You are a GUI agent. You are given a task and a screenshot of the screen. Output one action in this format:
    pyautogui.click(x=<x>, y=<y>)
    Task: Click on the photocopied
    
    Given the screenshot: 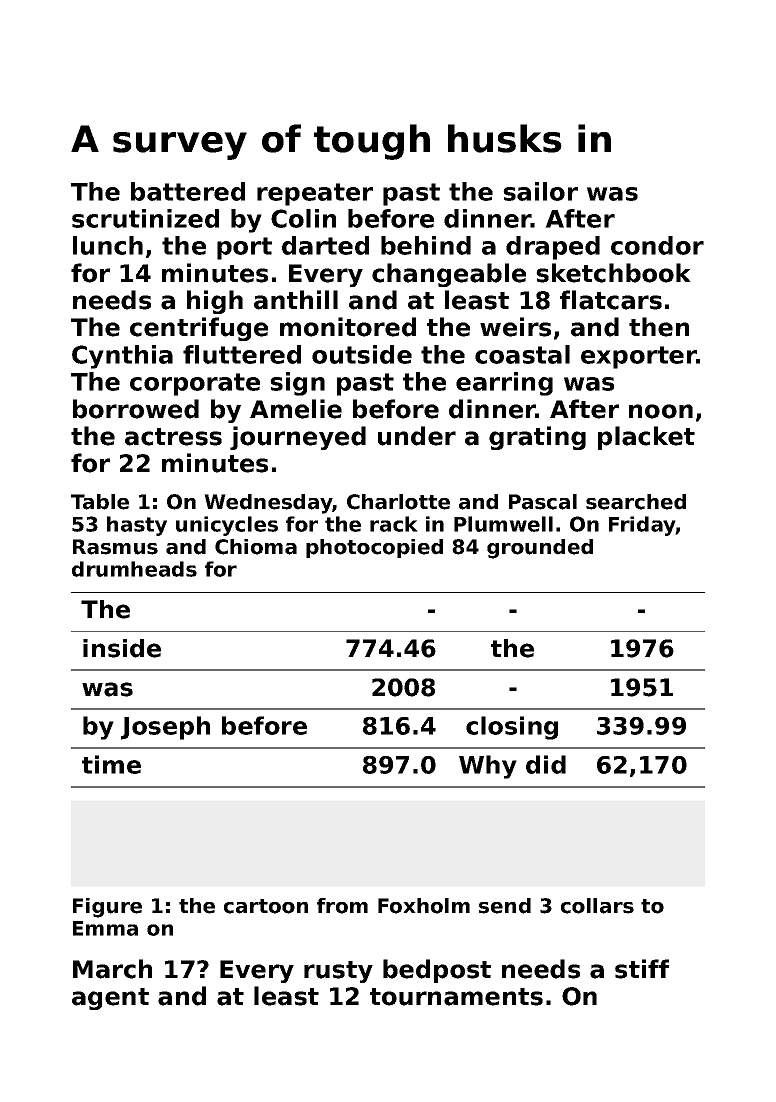 What is the action you would take?
    pyautogui.click(x=374, y=548)
